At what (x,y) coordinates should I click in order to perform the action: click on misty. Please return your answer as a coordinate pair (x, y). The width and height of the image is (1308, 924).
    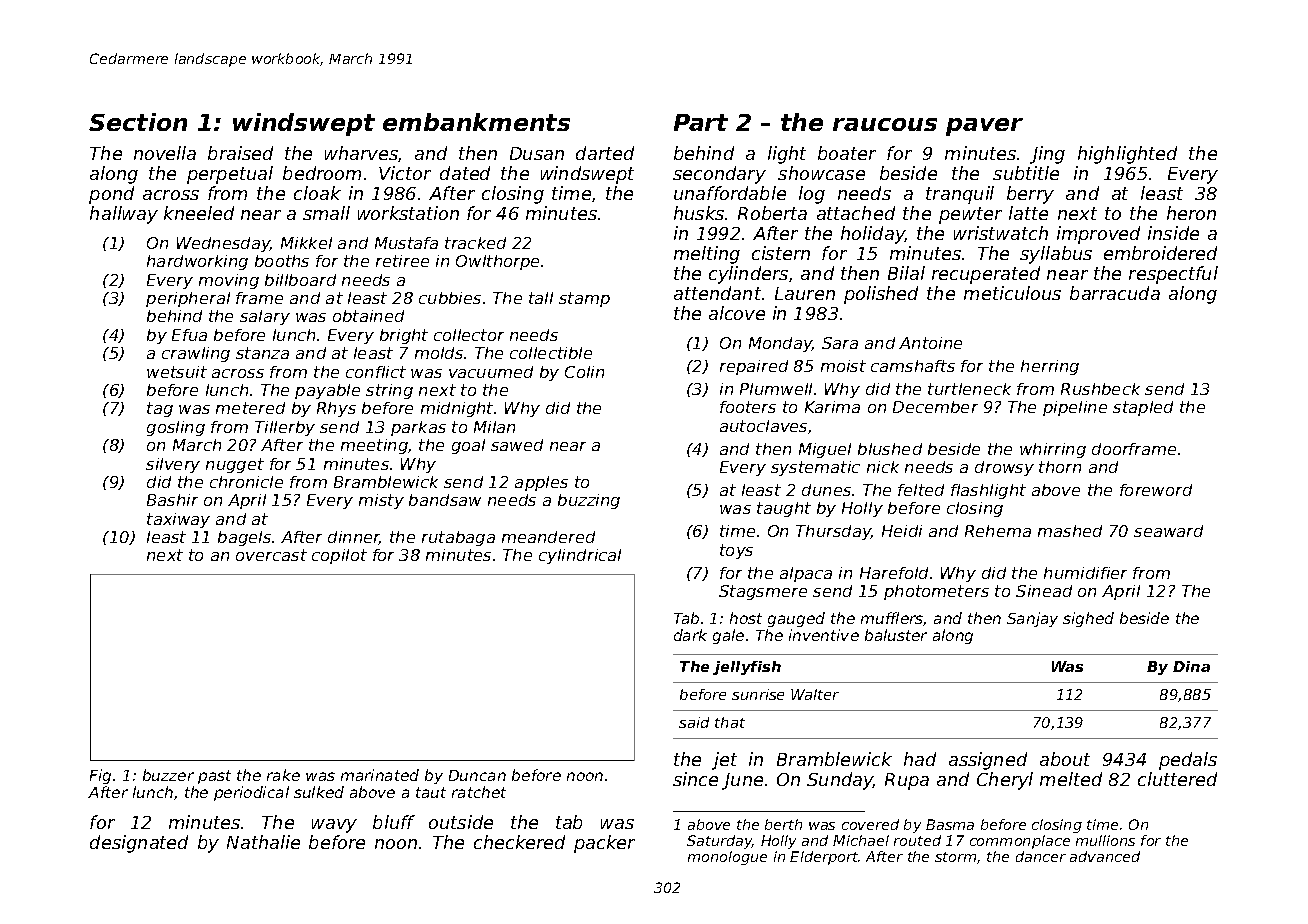
    Looking at the image, I should click on (381, 501).
